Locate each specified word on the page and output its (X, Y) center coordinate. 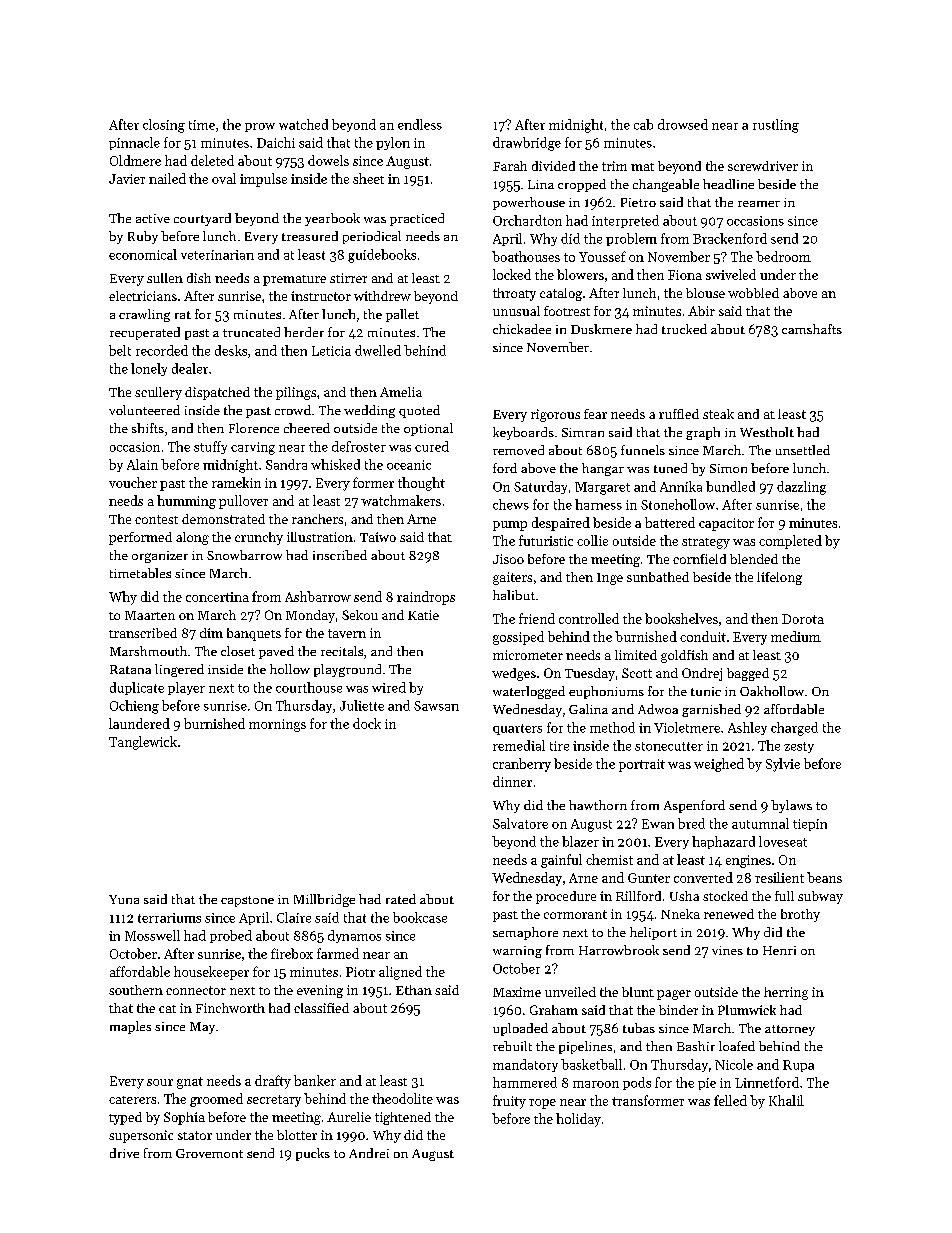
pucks (313, 1154)
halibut (514, 595)
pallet (402, 315)
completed (790, 542)
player (186, 688)
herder (304, 332)
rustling (776, 126)
